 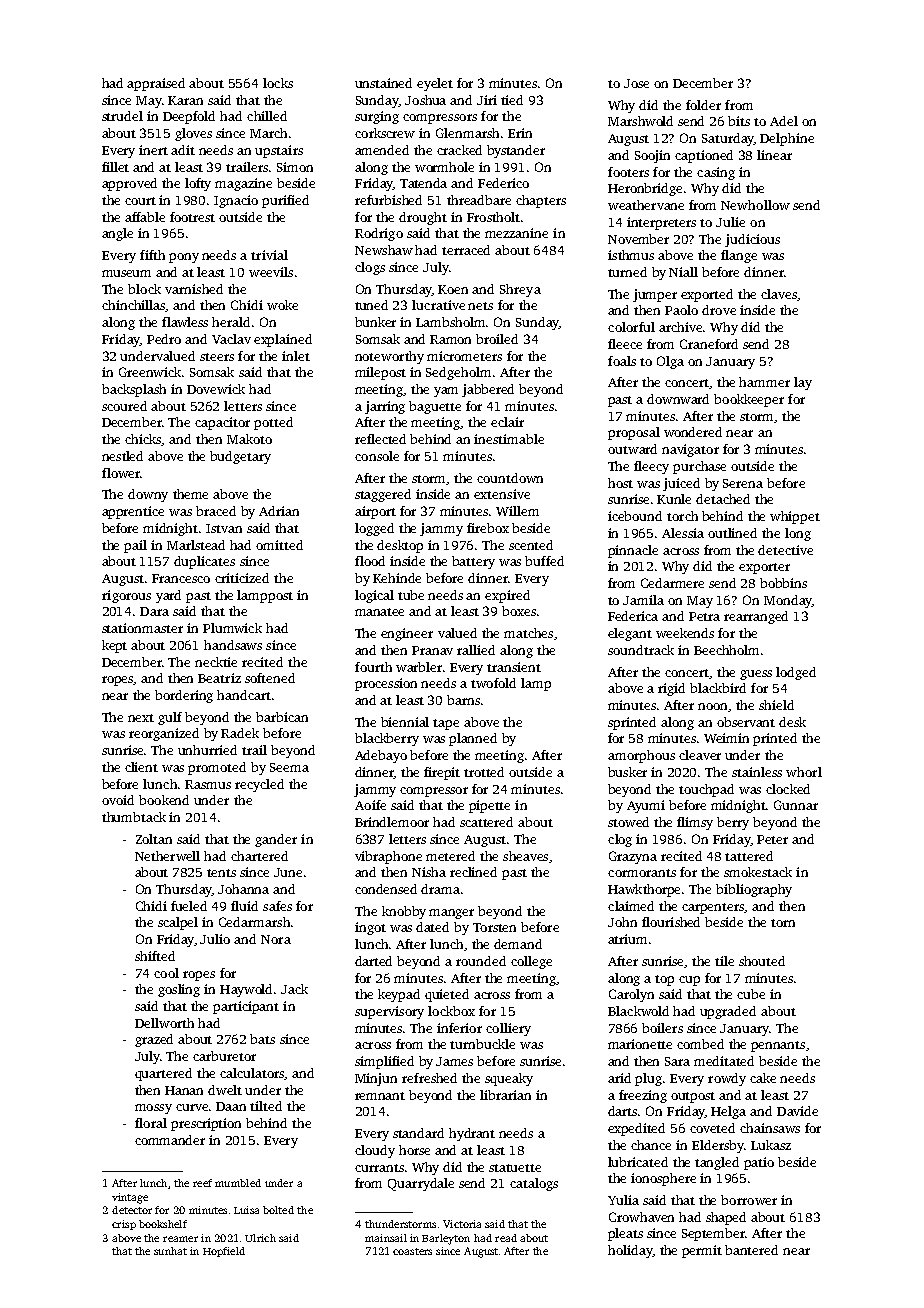 I want to click on mainsail, so click(x=386, y=1238).
